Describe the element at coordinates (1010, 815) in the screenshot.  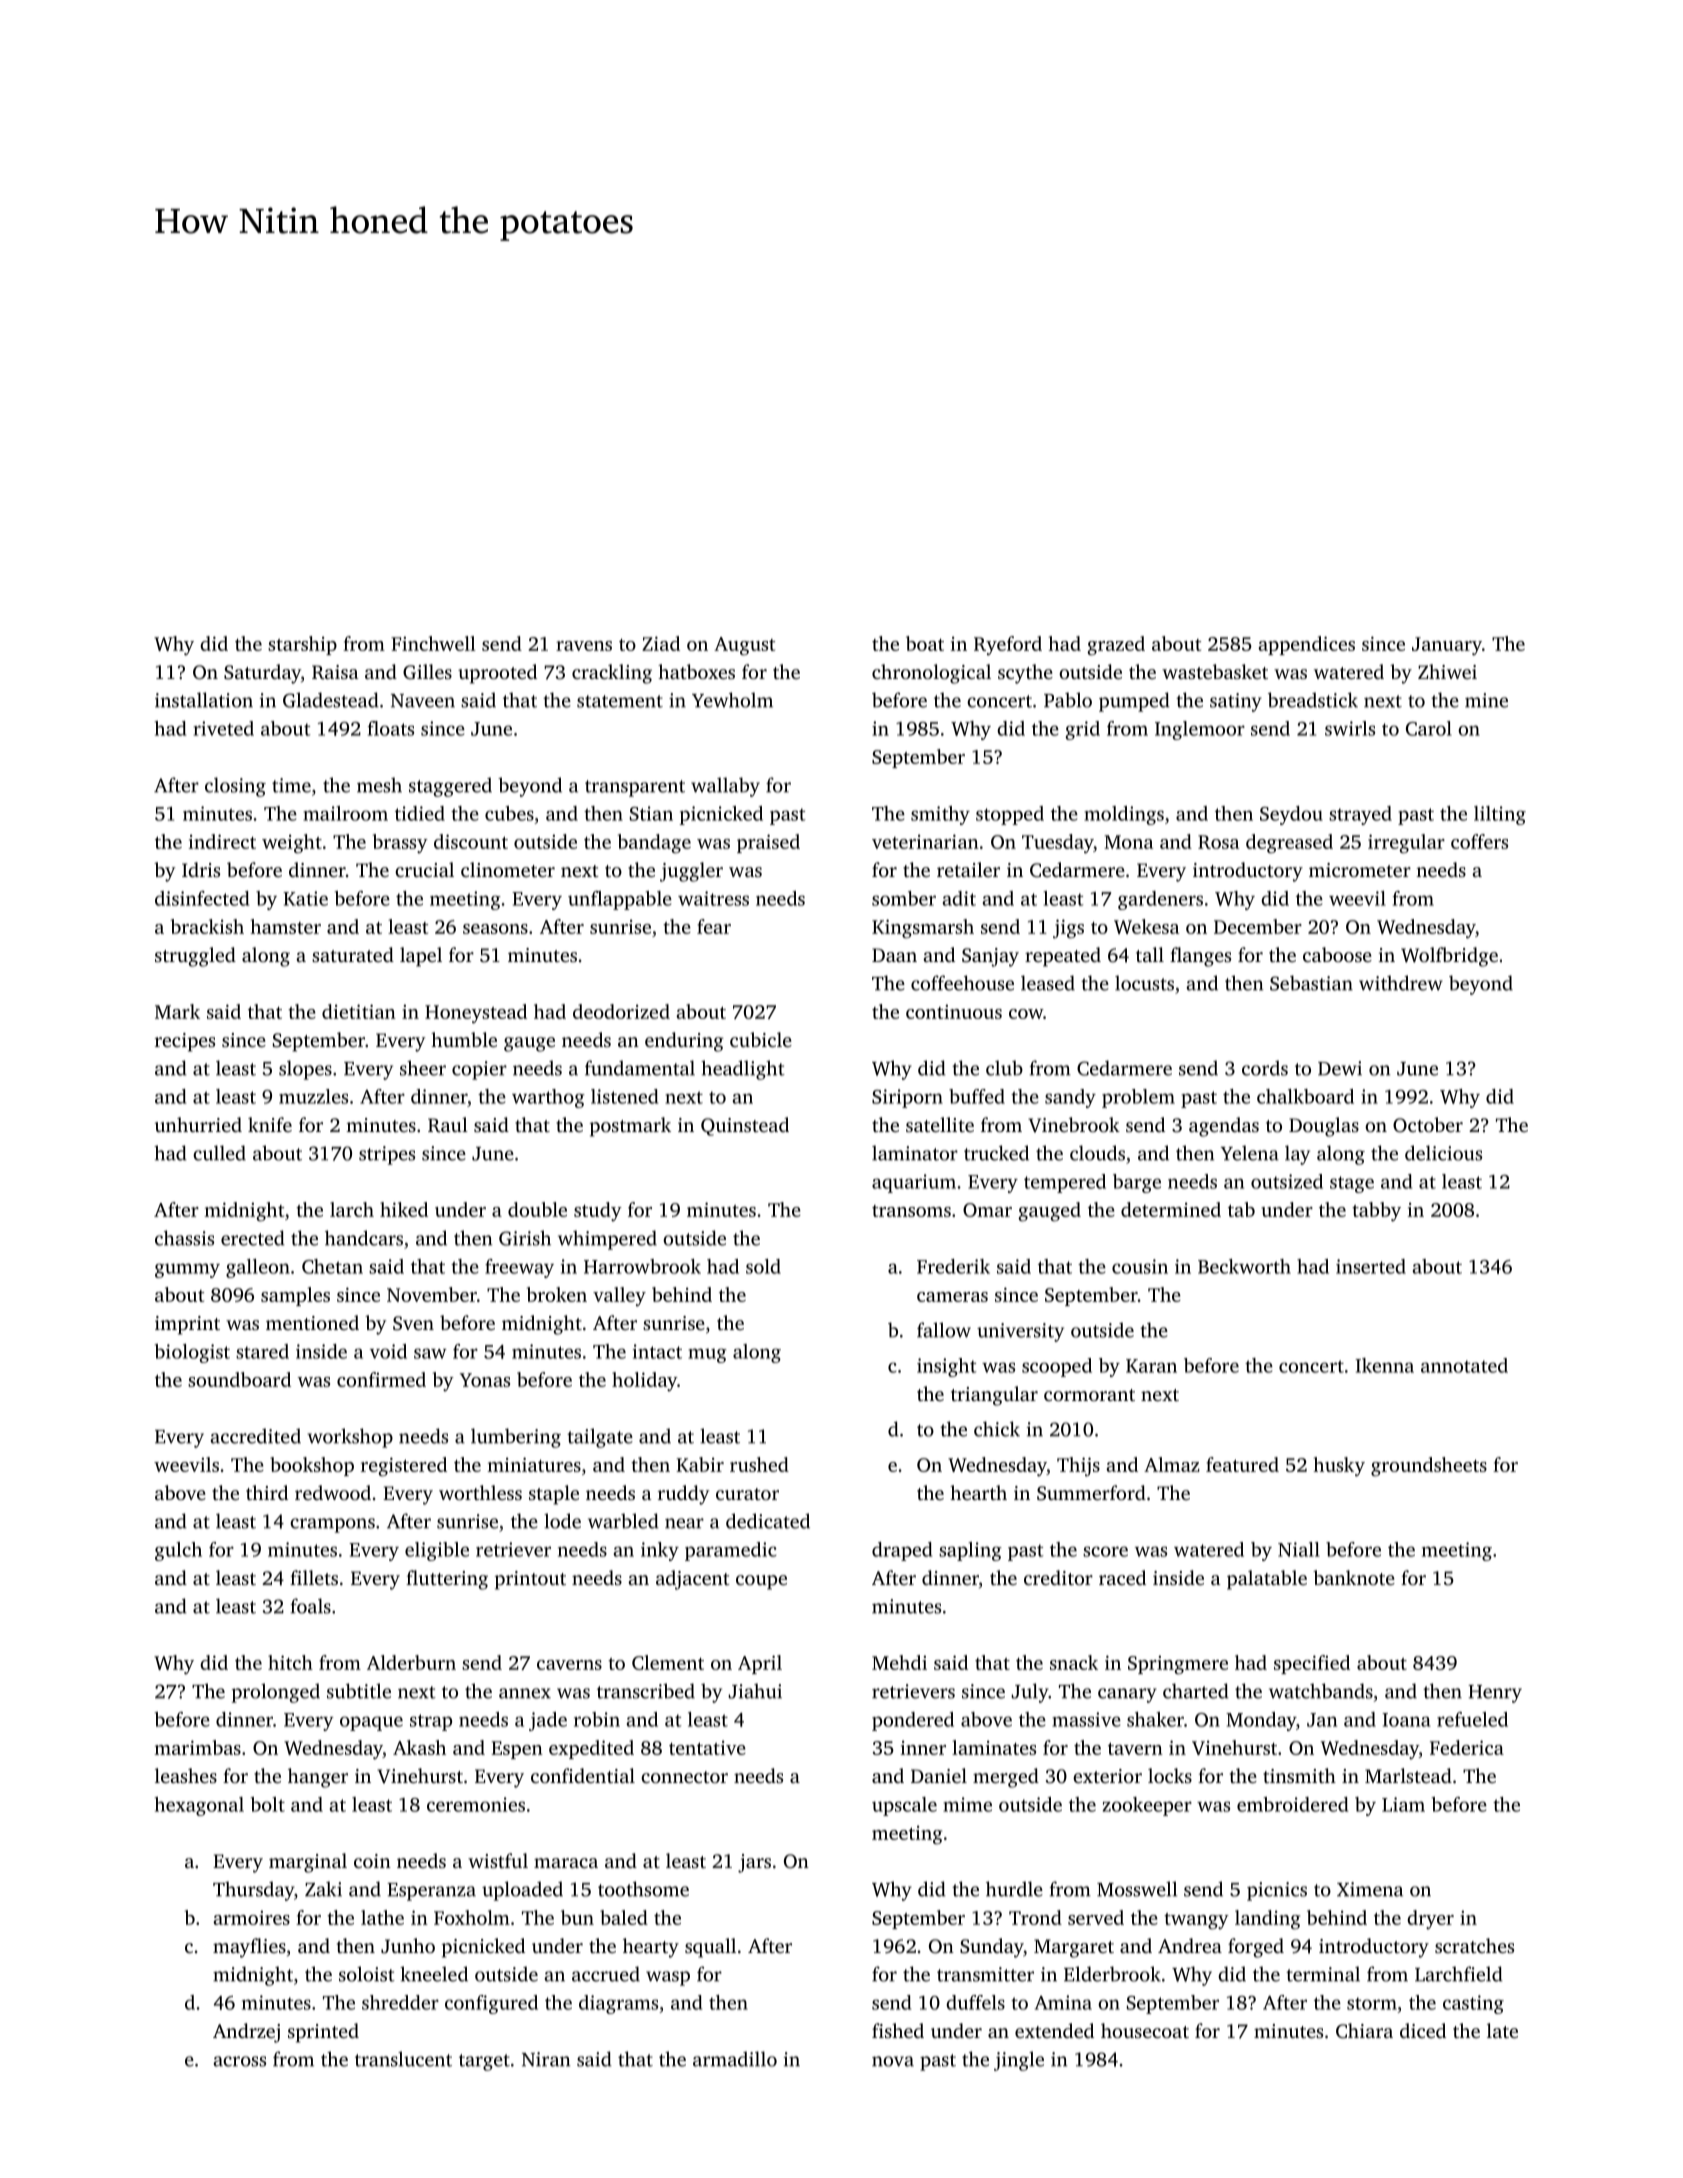
I see `stopped` at that location.
